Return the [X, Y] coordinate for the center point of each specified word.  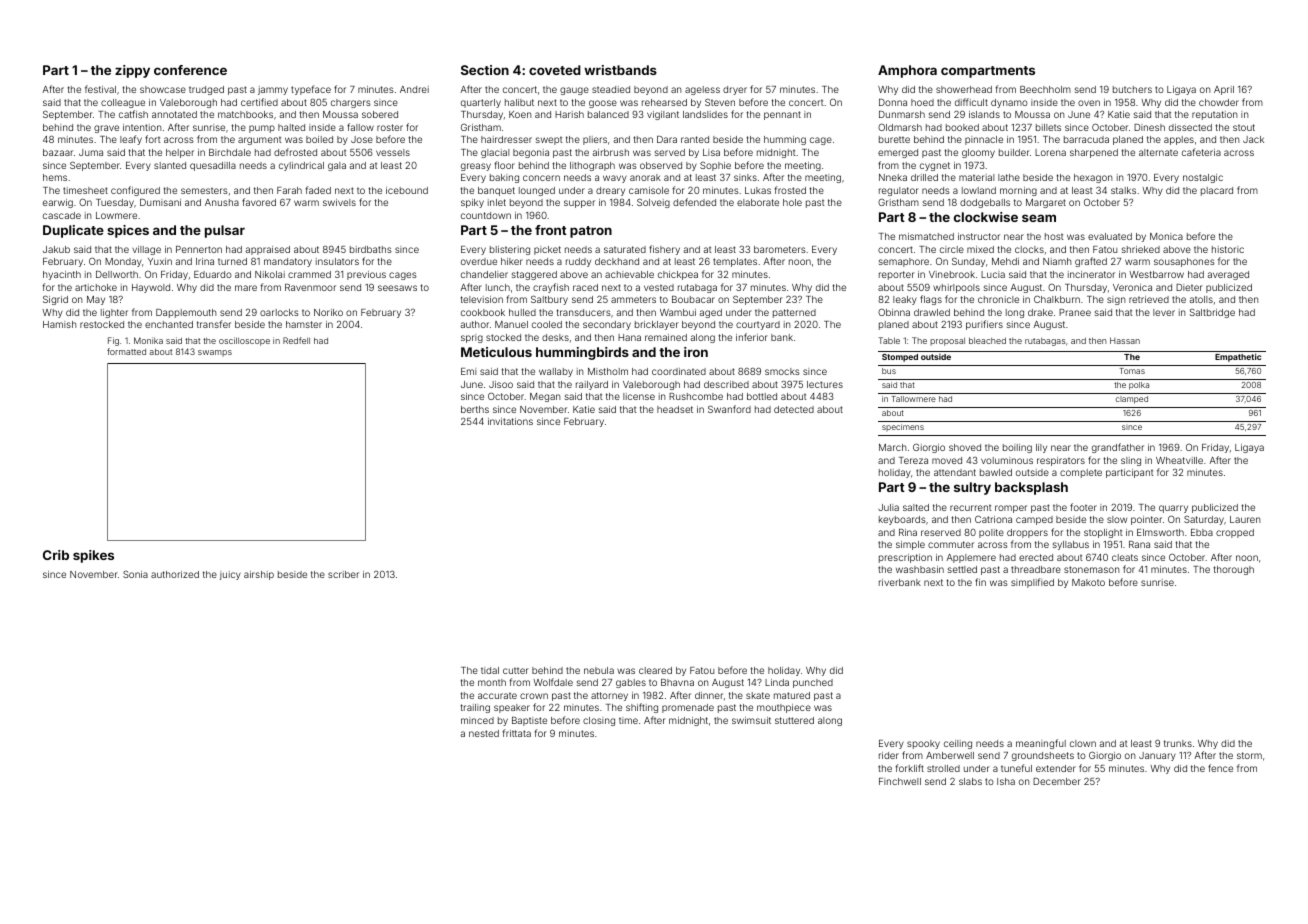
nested [484, 733]
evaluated [1110, 236]
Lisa [711, 152]
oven [1089, 103]
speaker [512, 708]
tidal [490, 670]
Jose [362, 139]
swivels [339, 202]
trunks [1178, 743]
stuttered [794, 720]
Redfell [296, 340]
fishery [664, 250]
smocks [782, 371]
